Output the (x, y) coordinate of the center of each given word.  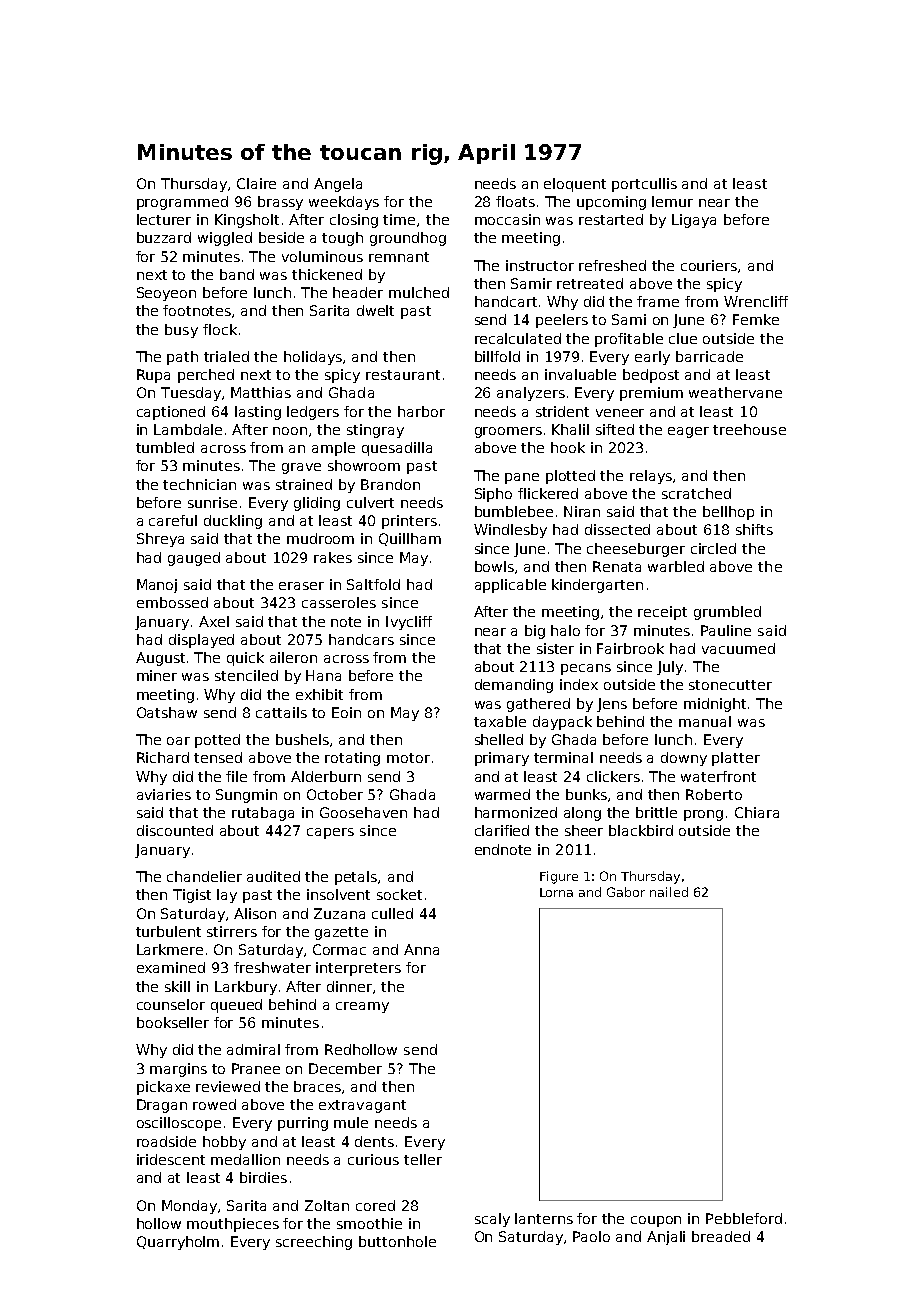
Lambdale (188, 429)
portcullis (644, 185)
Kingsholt (247, 221)
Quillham (410, 539)
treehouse (749, 429)
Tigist (192, 896)
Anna (421, 949)
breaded (721, 1236)
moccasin (507, 219)
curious (373, 1159)
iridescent (171, 1159)
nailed (669, 892)
